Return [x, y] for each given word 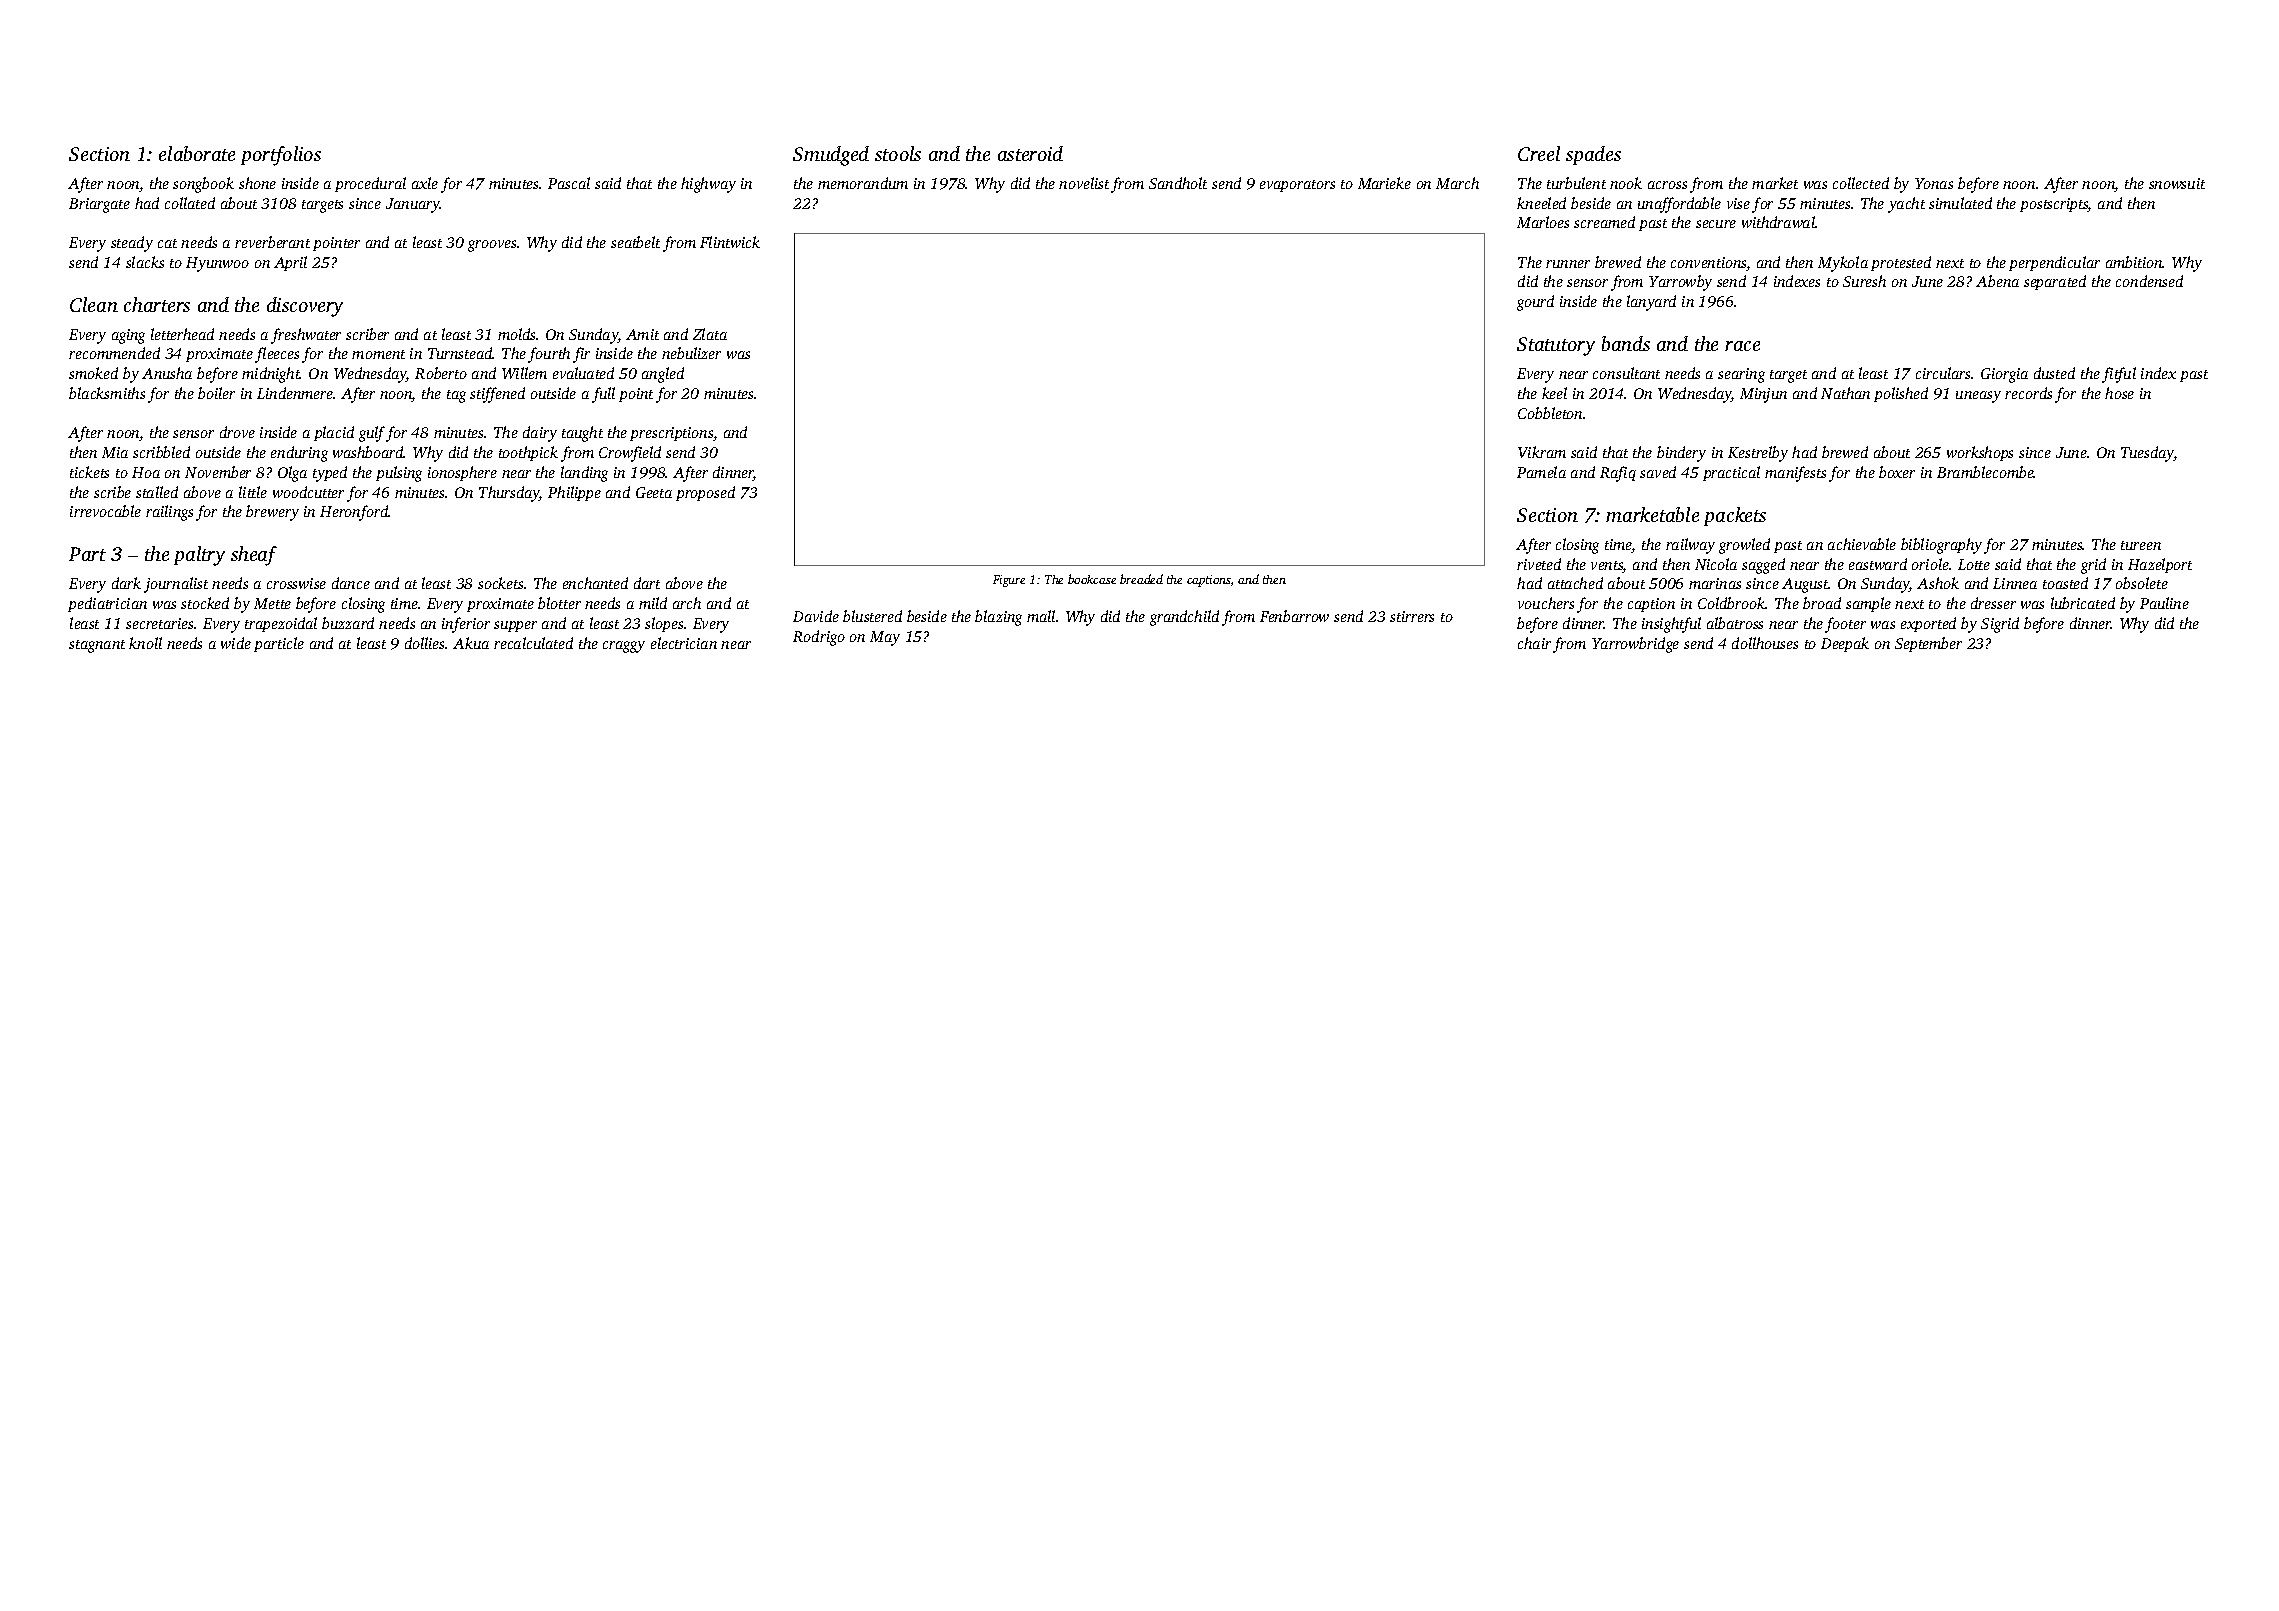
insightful [1671, 625]
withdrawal [1778, 222]
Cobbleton [1550, 413]
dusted [2054, 373]
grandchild [1184, 618]
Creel [1539, 153]
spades [1593, 155]
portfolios [281, 156]
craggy [624, 647]
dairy [540, 434]
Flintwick [730, 242]
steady [132, 244]
